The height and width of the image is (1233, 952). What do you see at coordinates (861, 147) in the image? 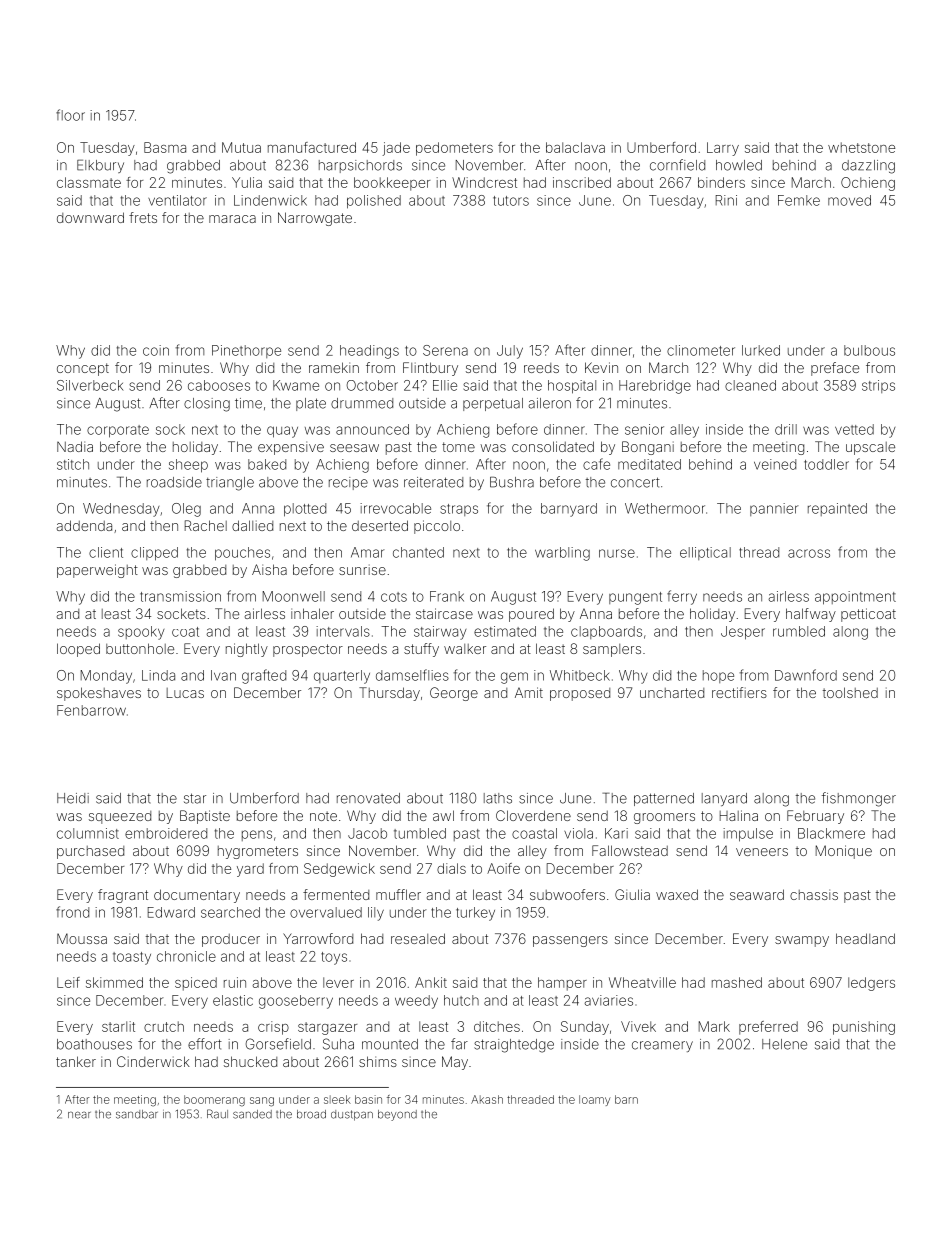
I see `whetstone` at bounding box center [861, 147].
